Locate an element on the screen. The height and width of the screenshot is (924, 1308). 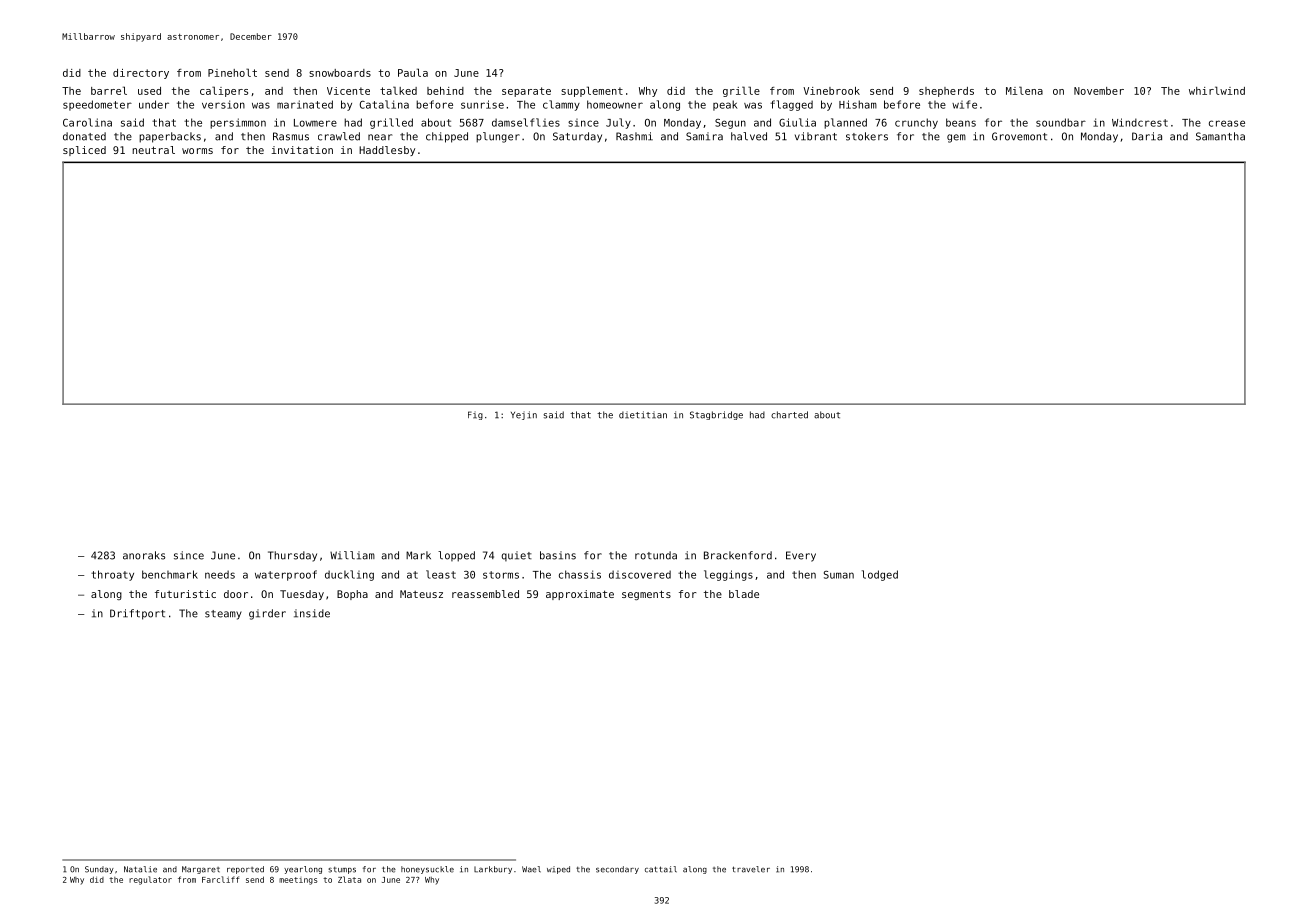
traveler is located at coordinates (751, 869).
